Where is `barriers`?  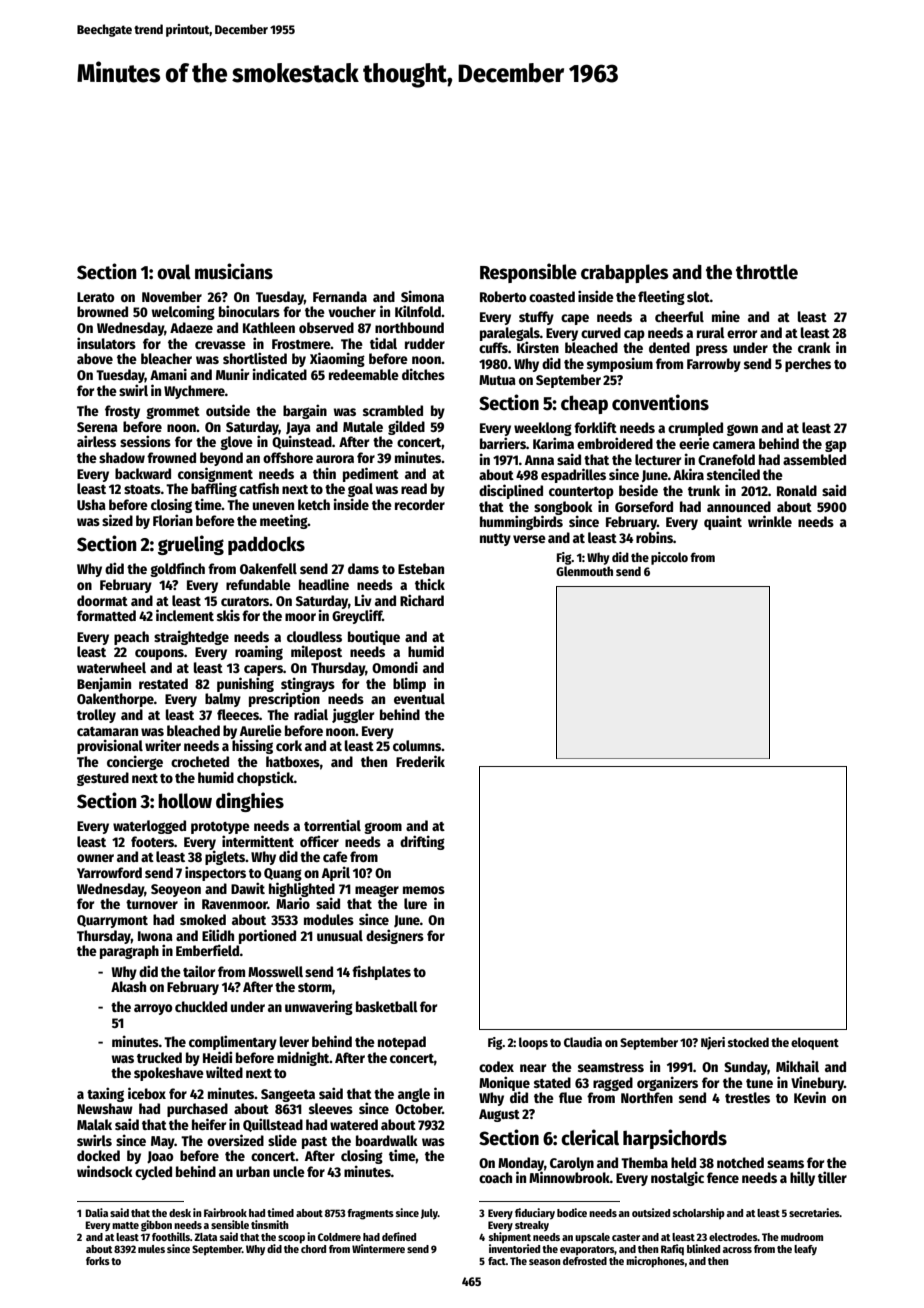
barriers is located at coordinates (503, 443).
